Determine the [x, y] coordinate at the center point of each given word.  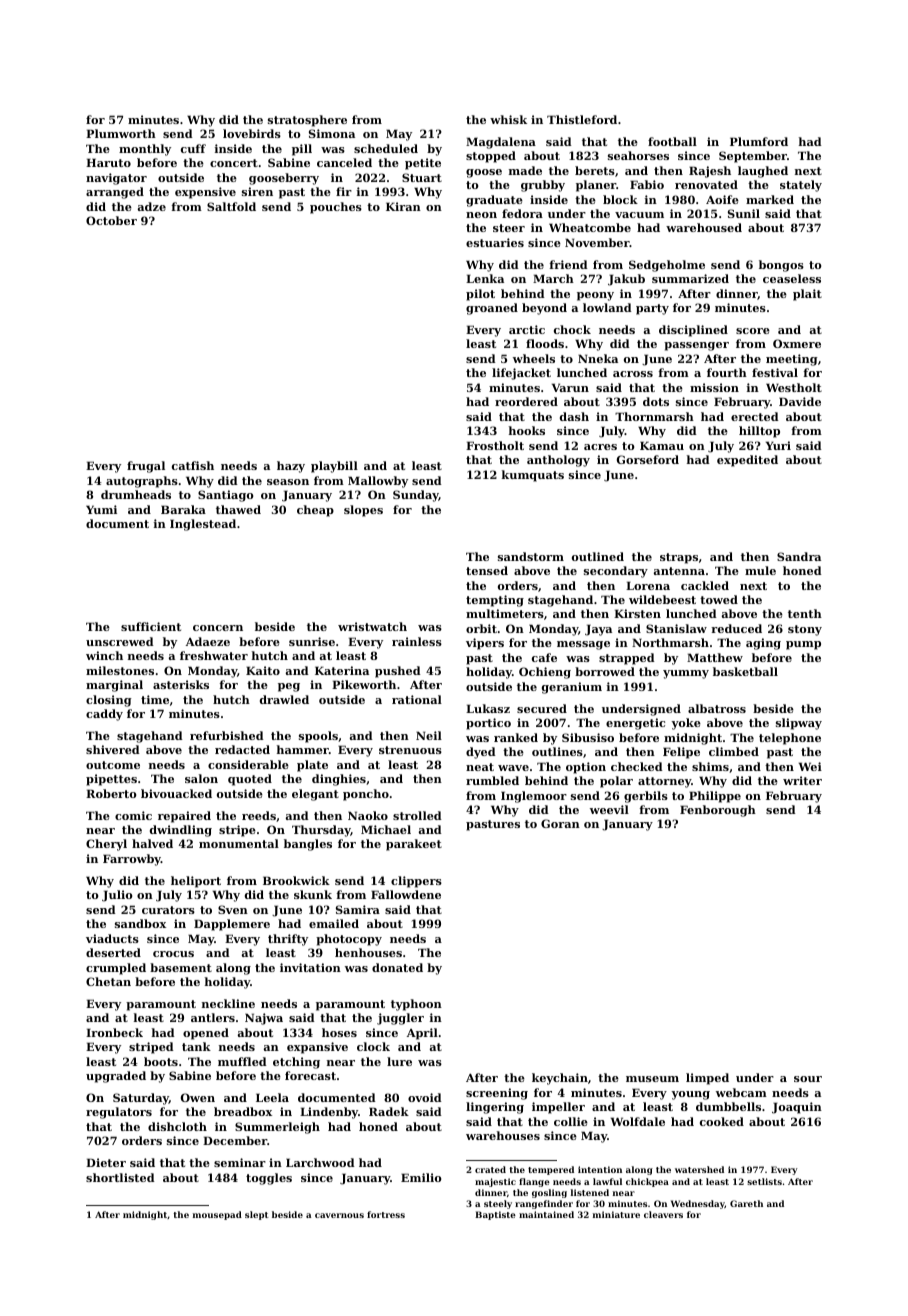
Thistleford [582, 119]
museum [652, 1079]
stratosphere [307, 121]
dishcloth [177, 1126]
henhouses [368, 952]
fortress [386, 1214]
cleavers [663, 1214]
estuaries [495, 242]
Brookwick [296, 880]
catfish [193, 465]
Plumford [759, 141]
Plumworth [121, 133]
